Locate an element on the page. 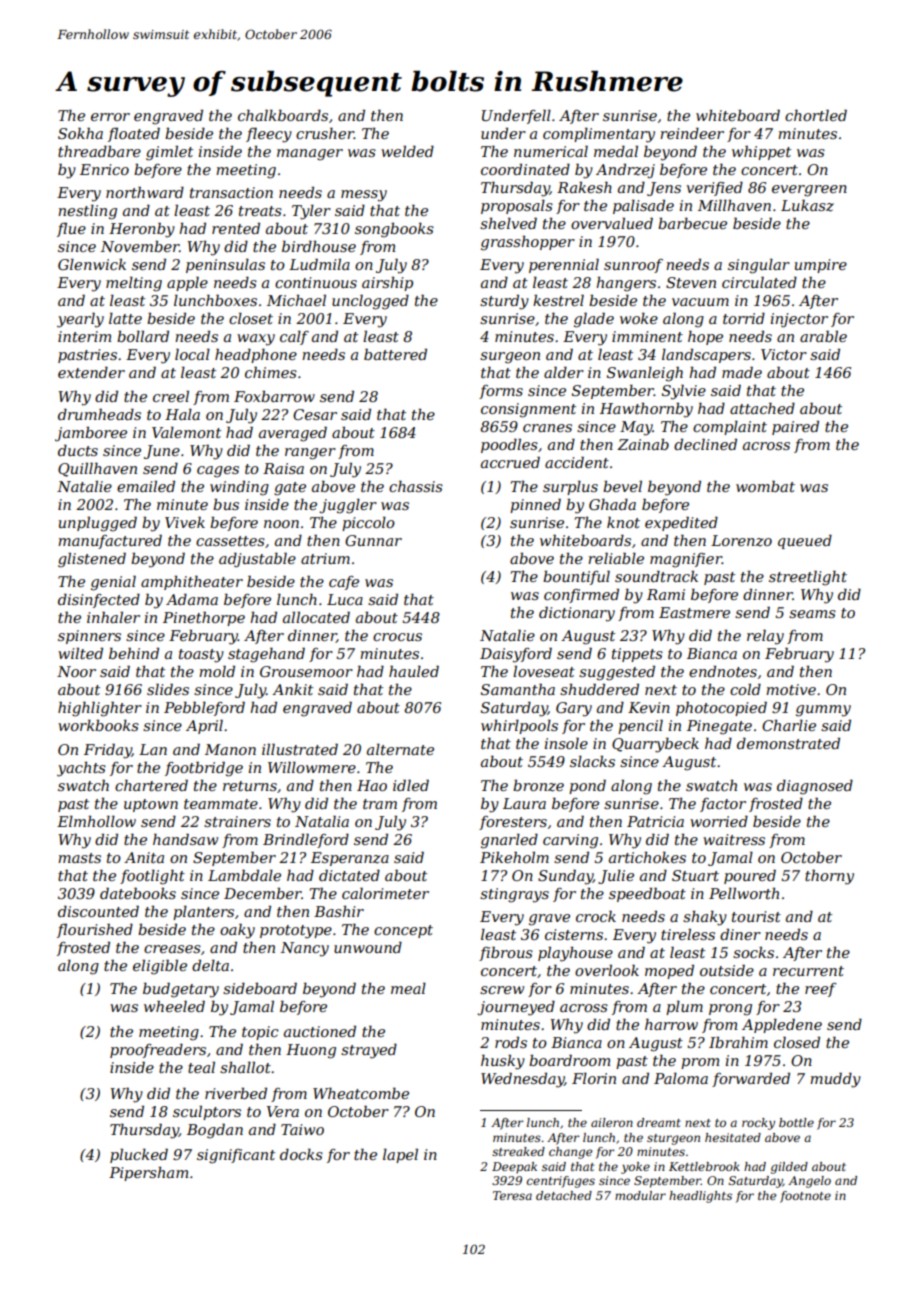 The width and height of the page is (924, 1308). footnote is located at coordinates (805, 1197).
